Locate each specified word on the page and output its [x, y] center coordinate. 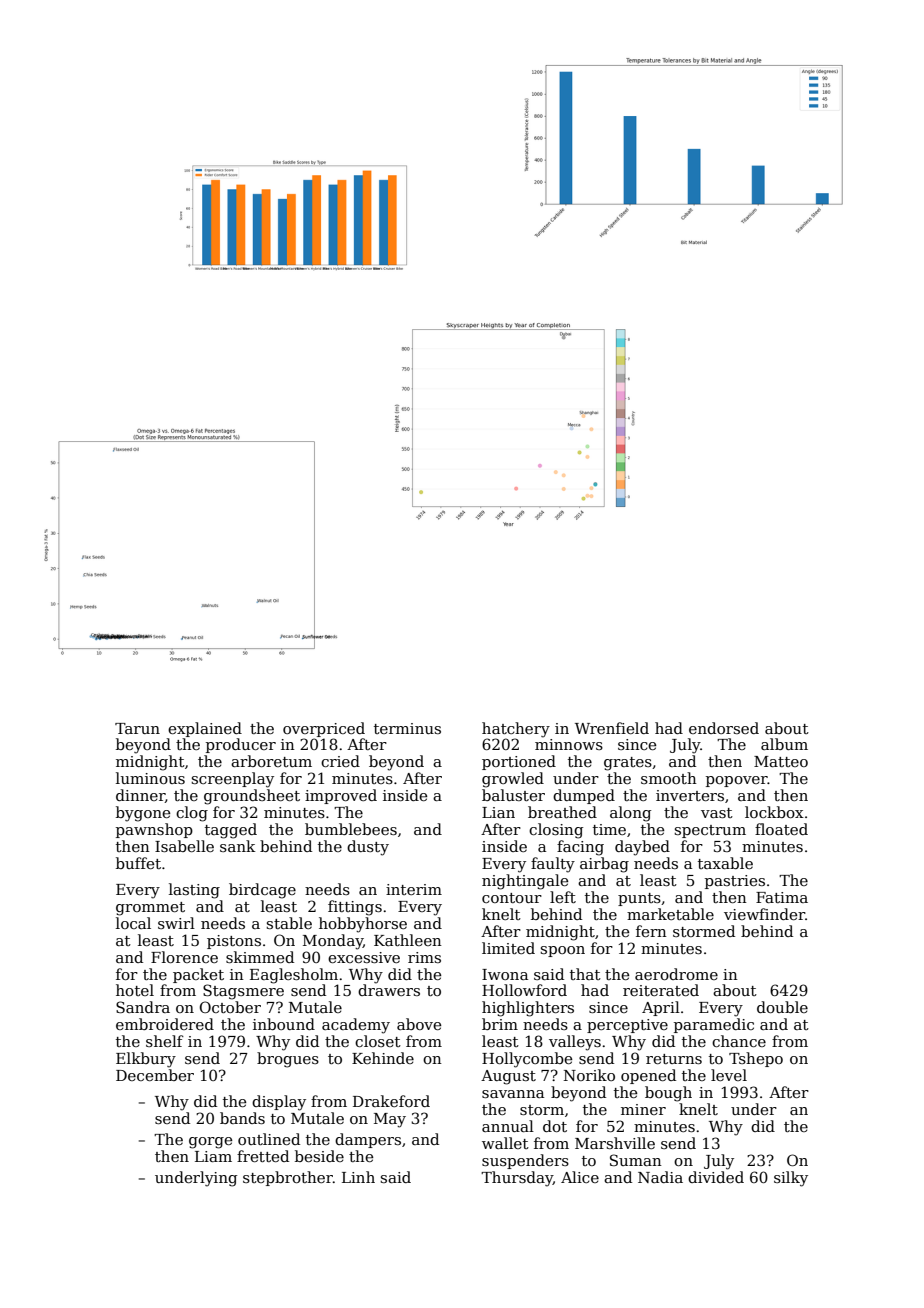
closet [378, 1041]
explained [205, 729]
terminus [407, 728]
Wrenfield [612, 728]
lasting [194, 891]
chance [739, 1041]
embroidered [165, 1024]
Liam [213, 1156]
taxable [725, 863]
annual [508, 1126]
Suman [636, 1160]
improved [341, 796]
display [279, 1103]
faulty [553, 865]
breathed [562, 812]
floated [781, 829]
